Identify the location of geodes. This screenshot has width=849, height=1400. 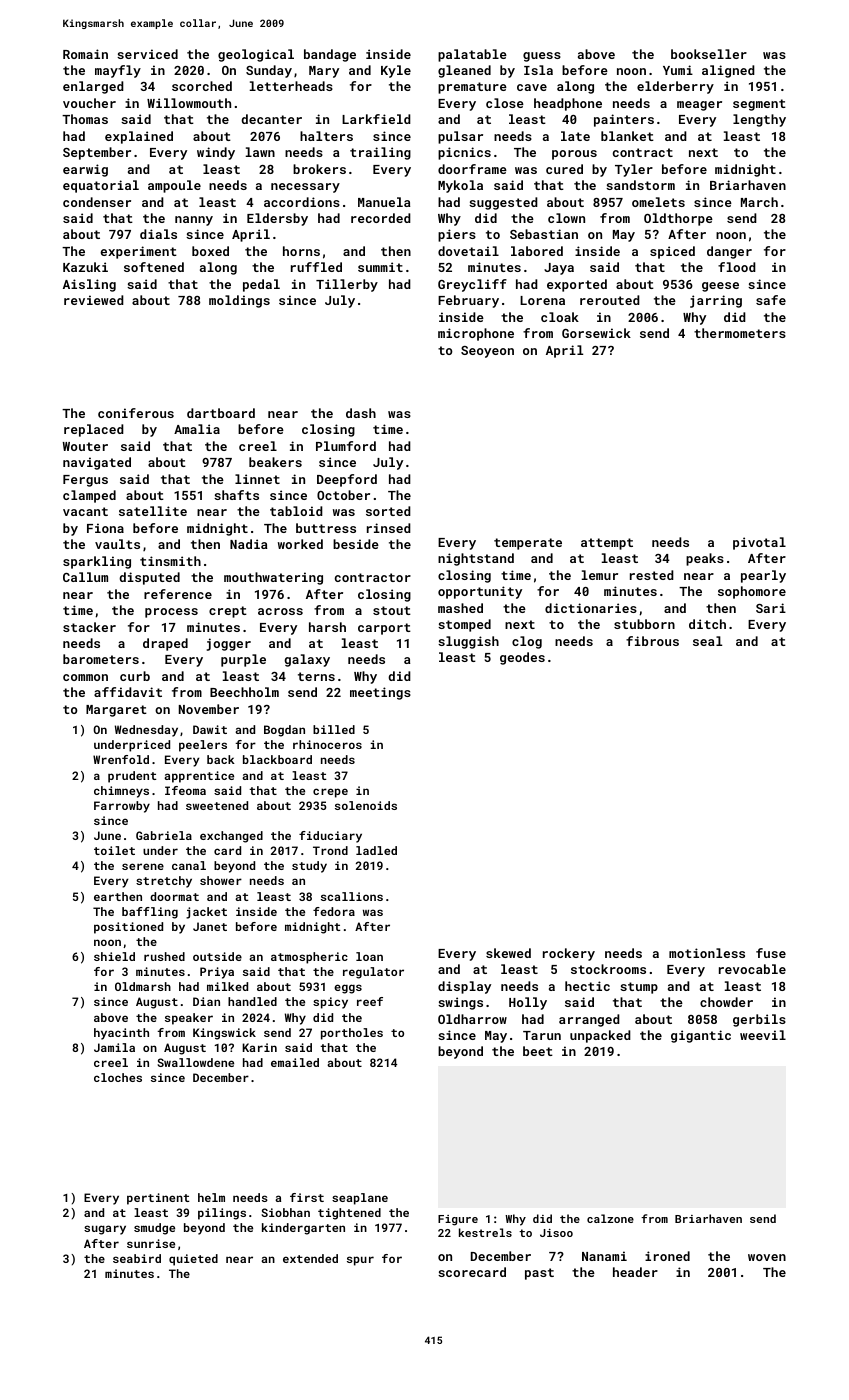
(522, 658).
